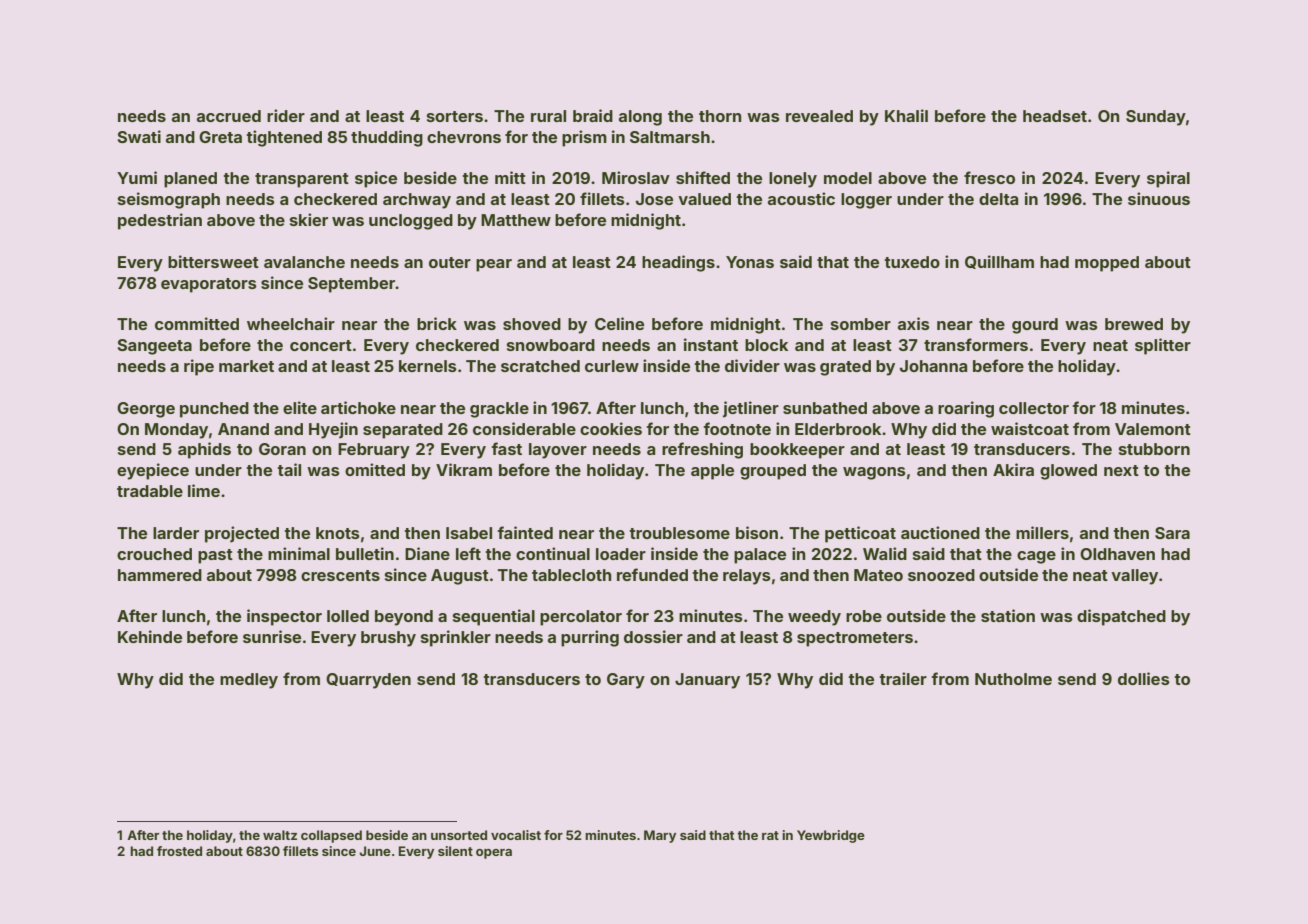 Image resolution: width=1308 pixels, height=924 pixels. I want to click on June, so click(375, 851).
